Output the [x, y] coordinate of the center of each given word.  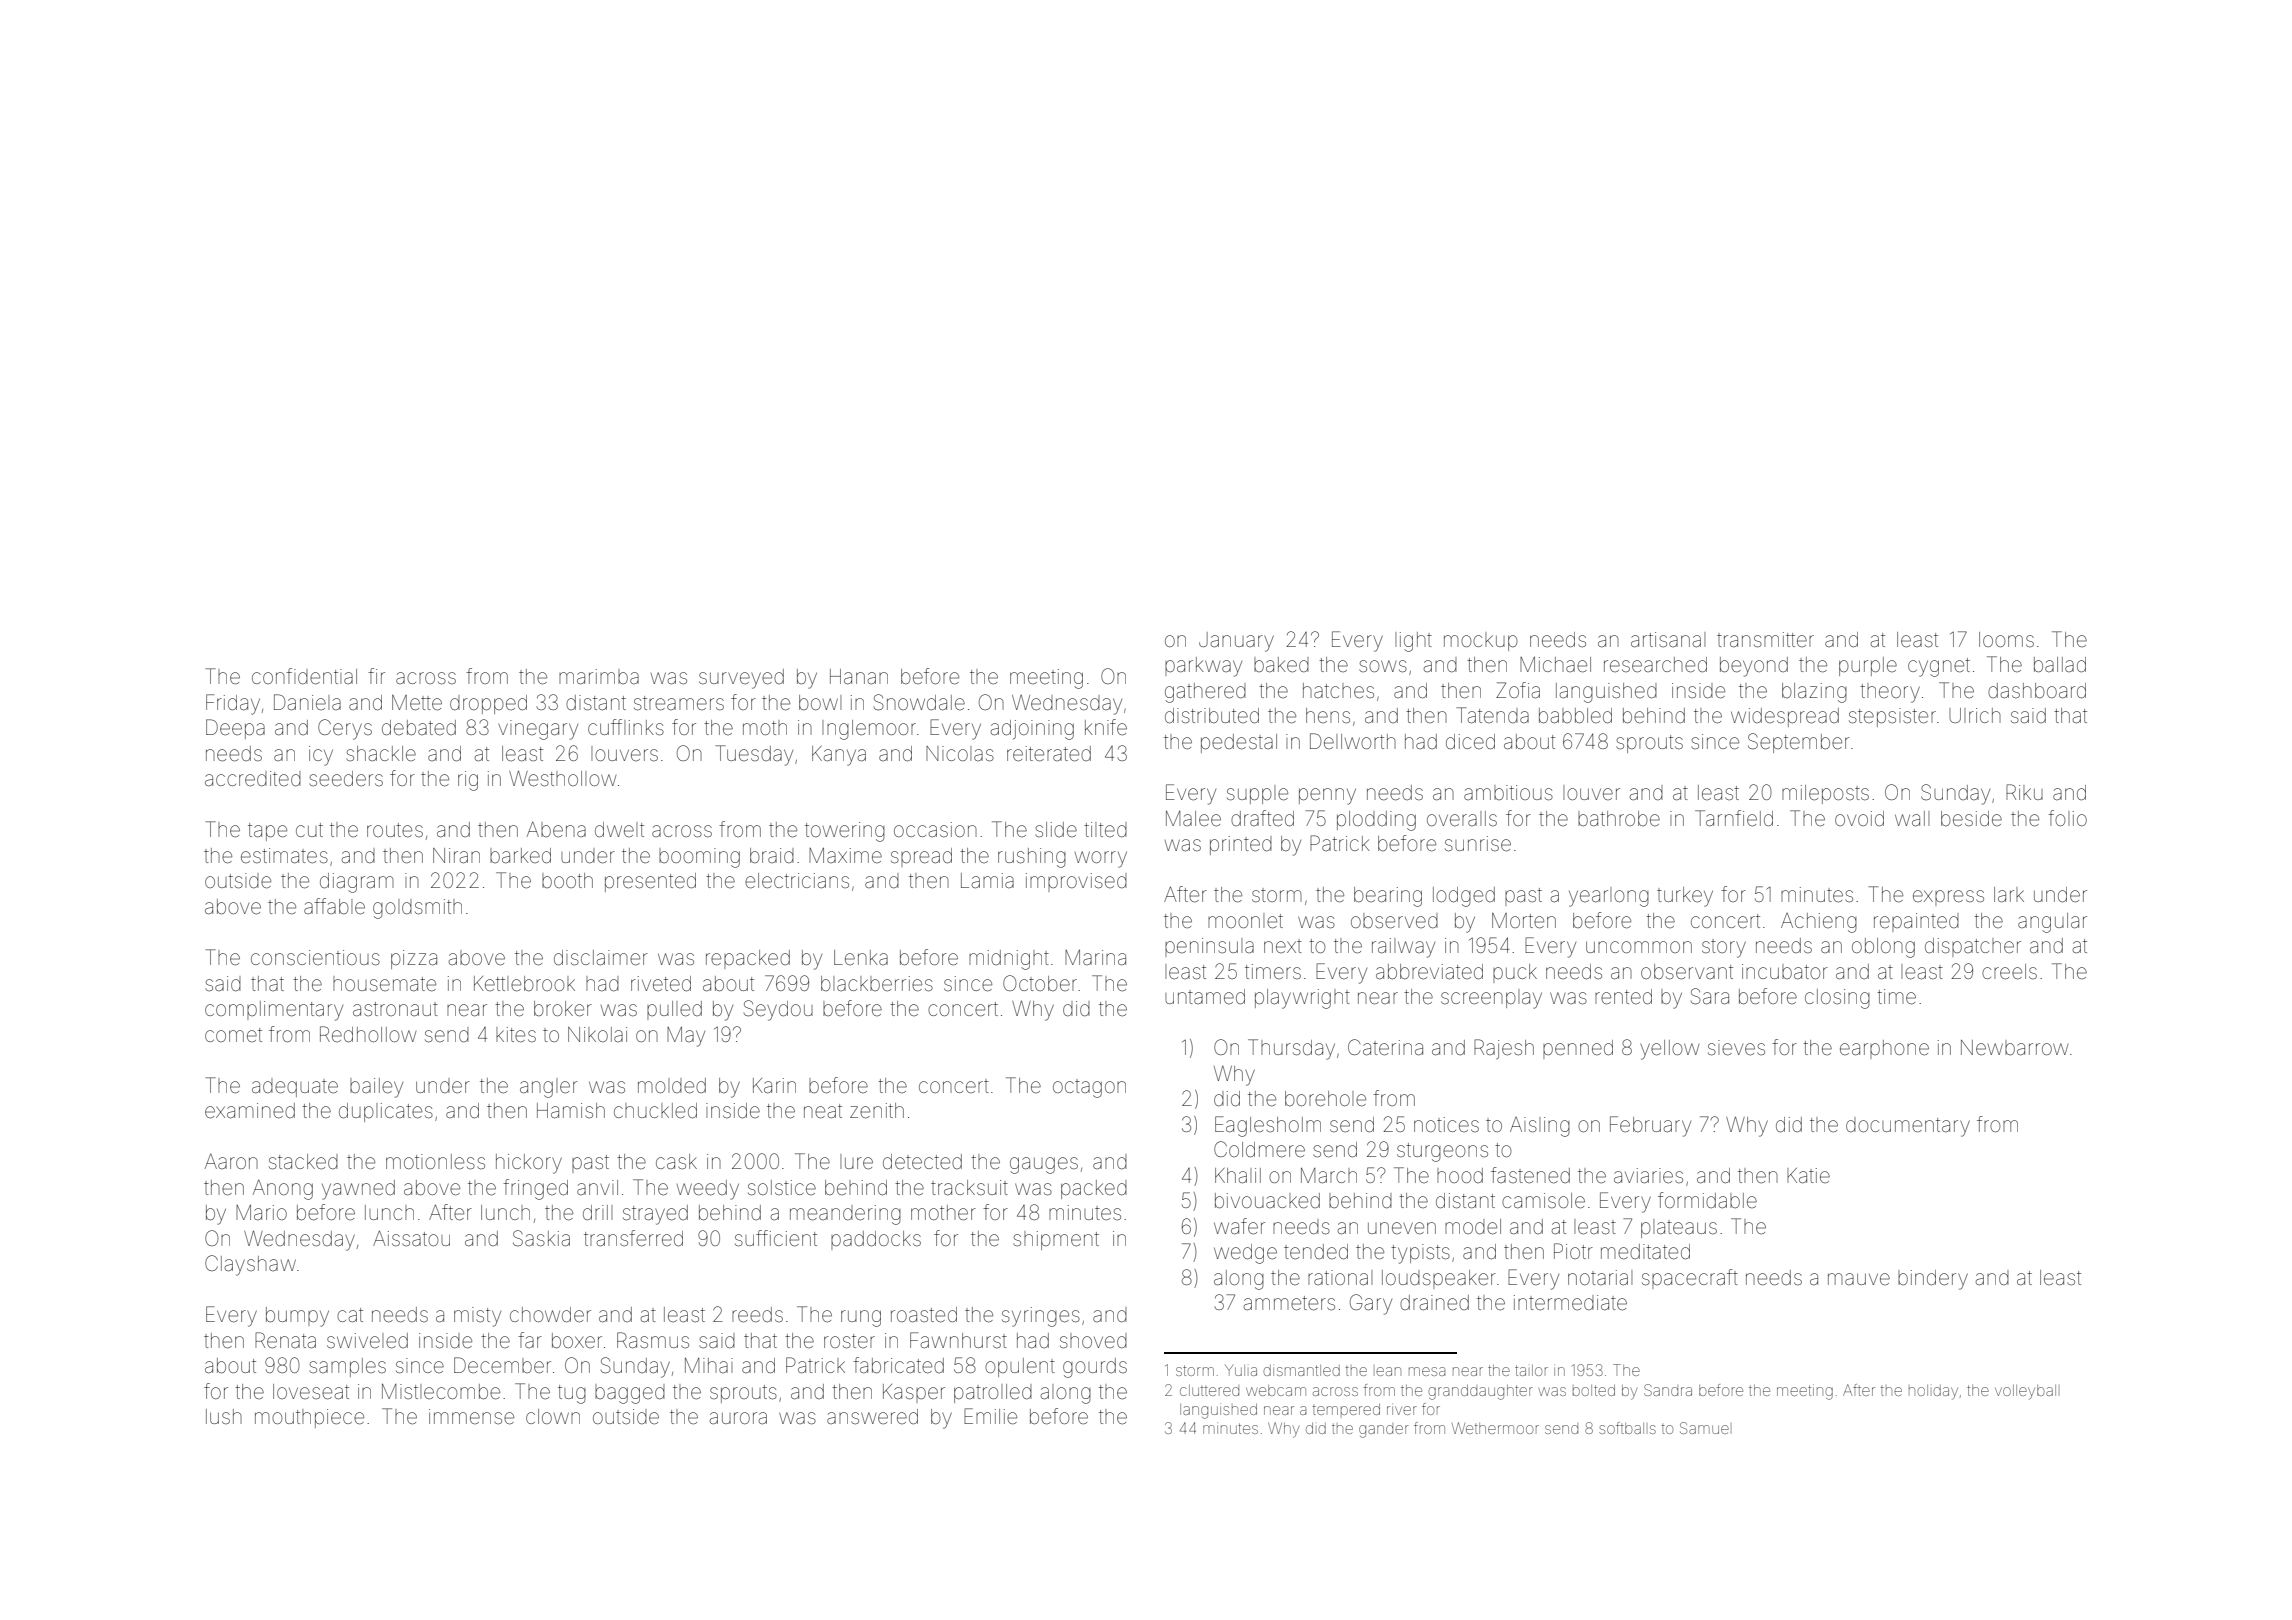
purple [1868, 666]
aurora [738, 1418]
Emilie [990, 1416]
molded [672, 1086]
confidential [304, 676]
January [1236, 642]
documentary [1908, 1127]
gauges [1044, 1165]
